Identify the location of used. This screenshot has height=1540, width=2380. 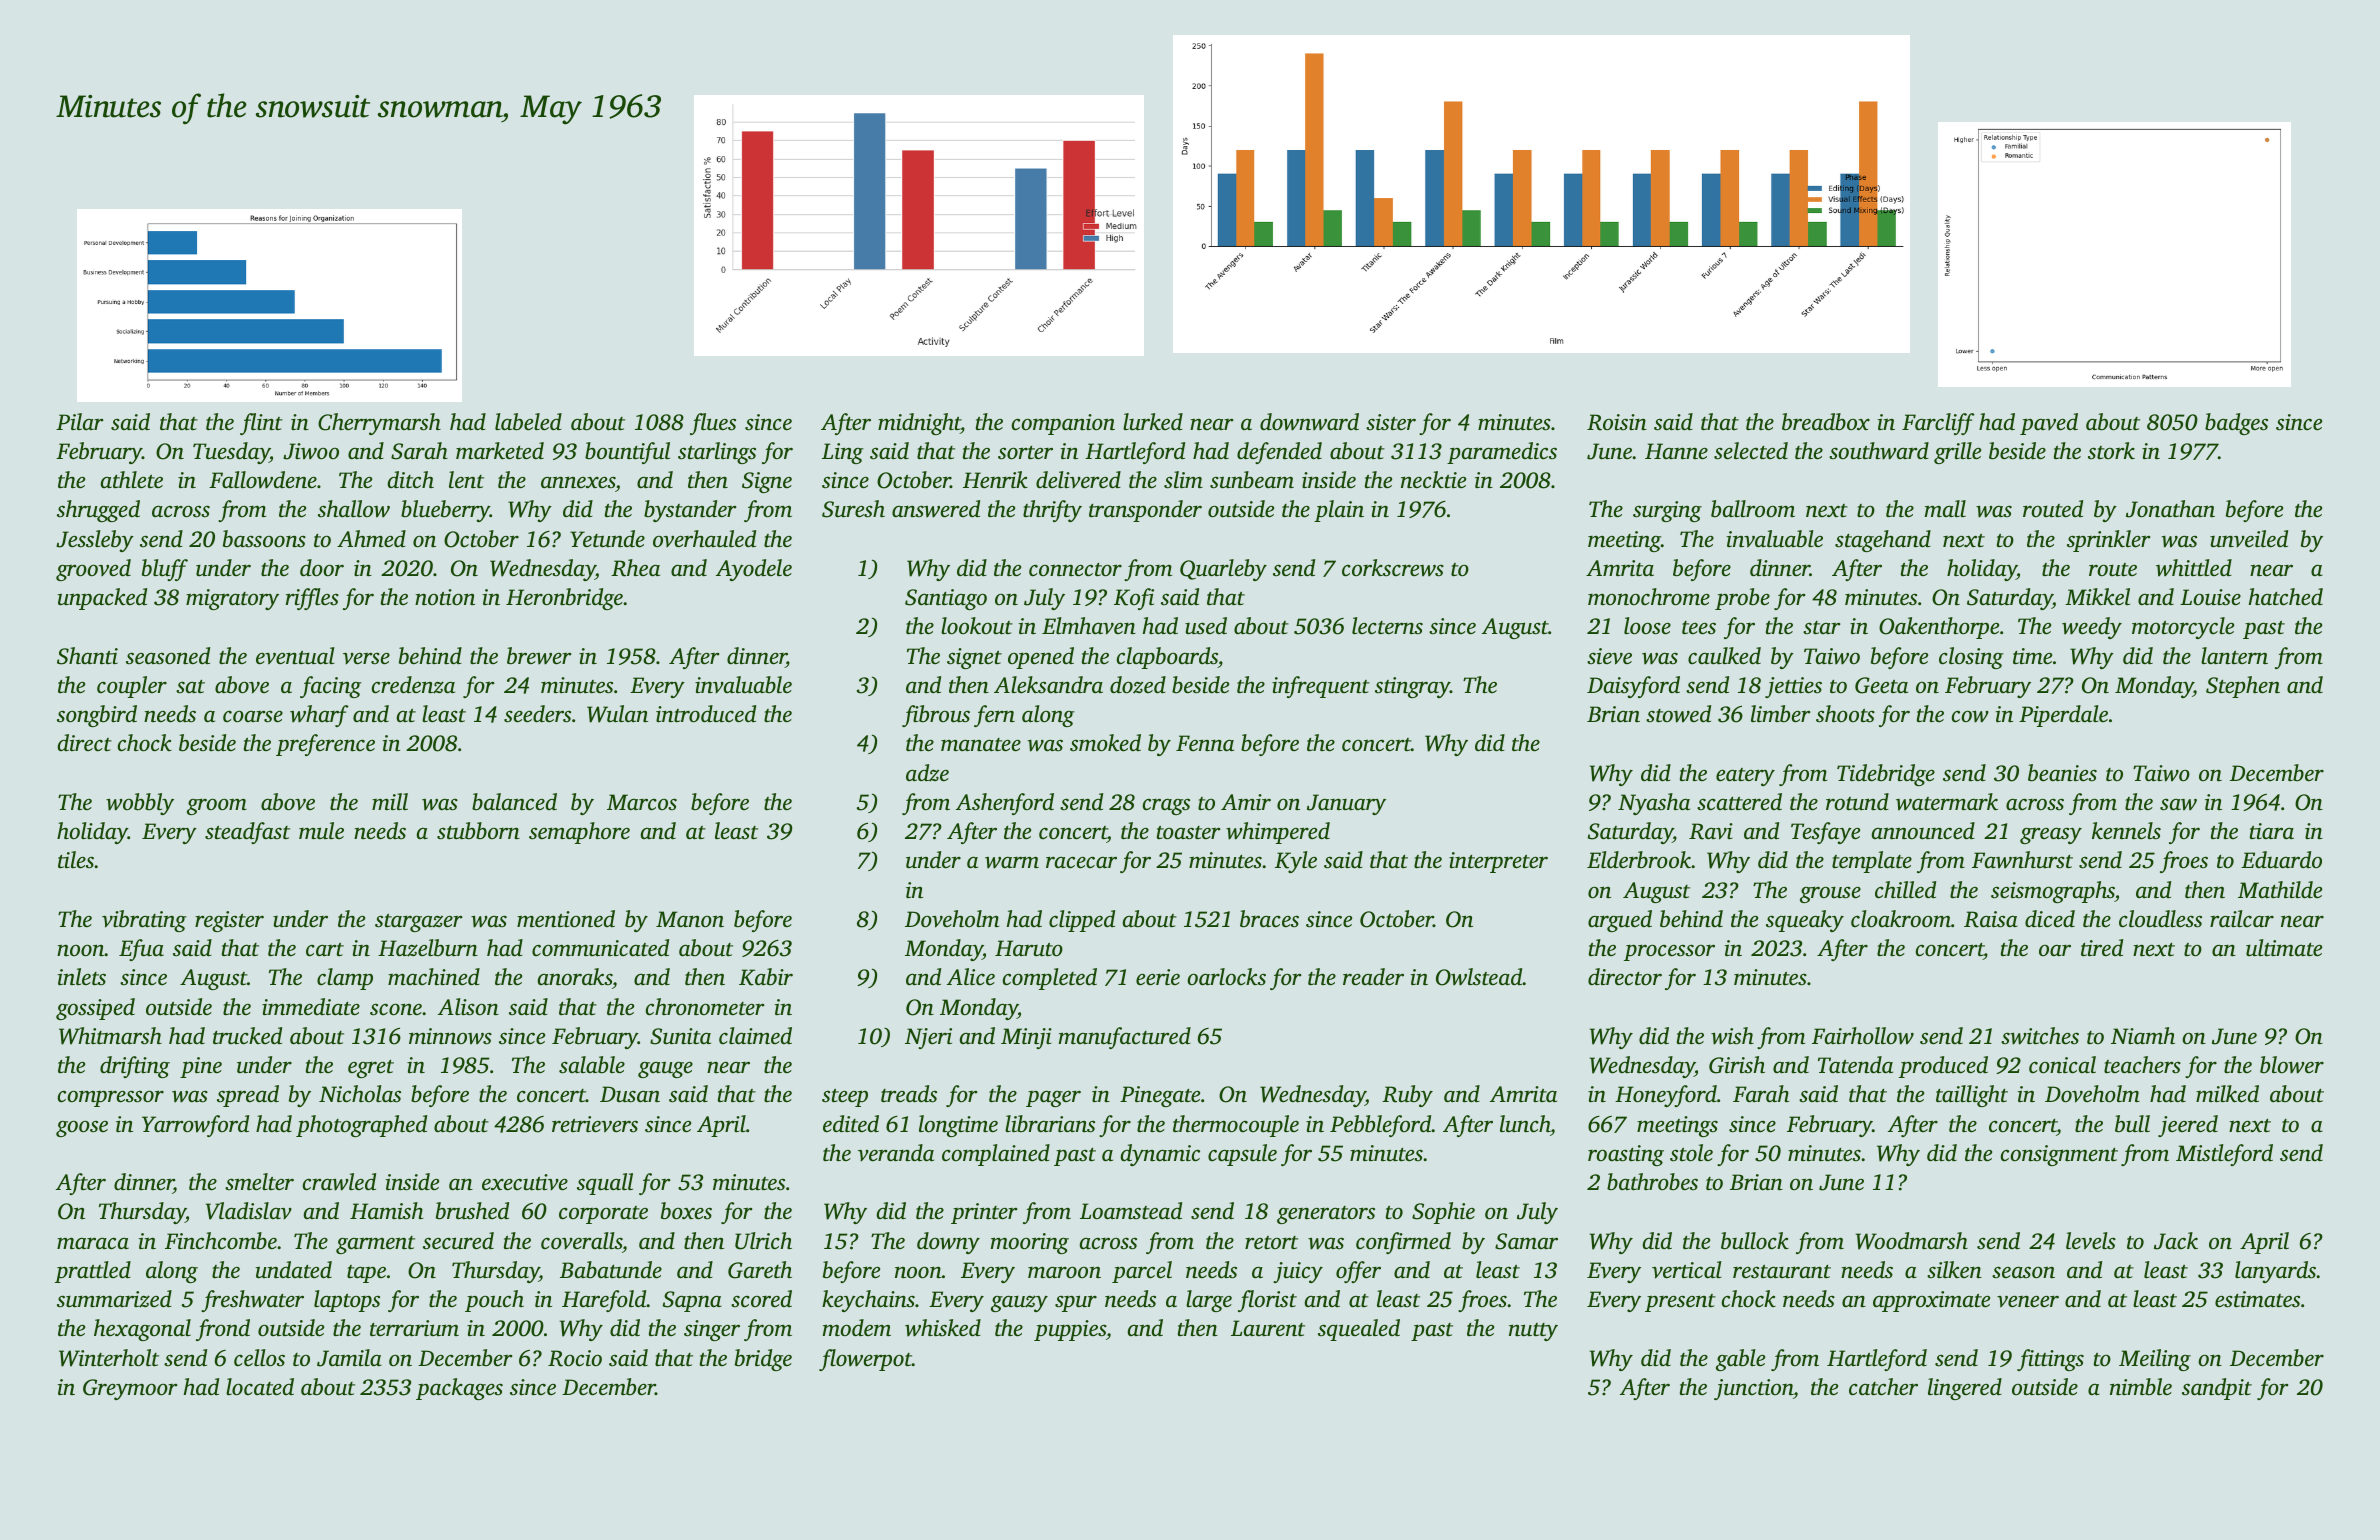
(1206, 626).
